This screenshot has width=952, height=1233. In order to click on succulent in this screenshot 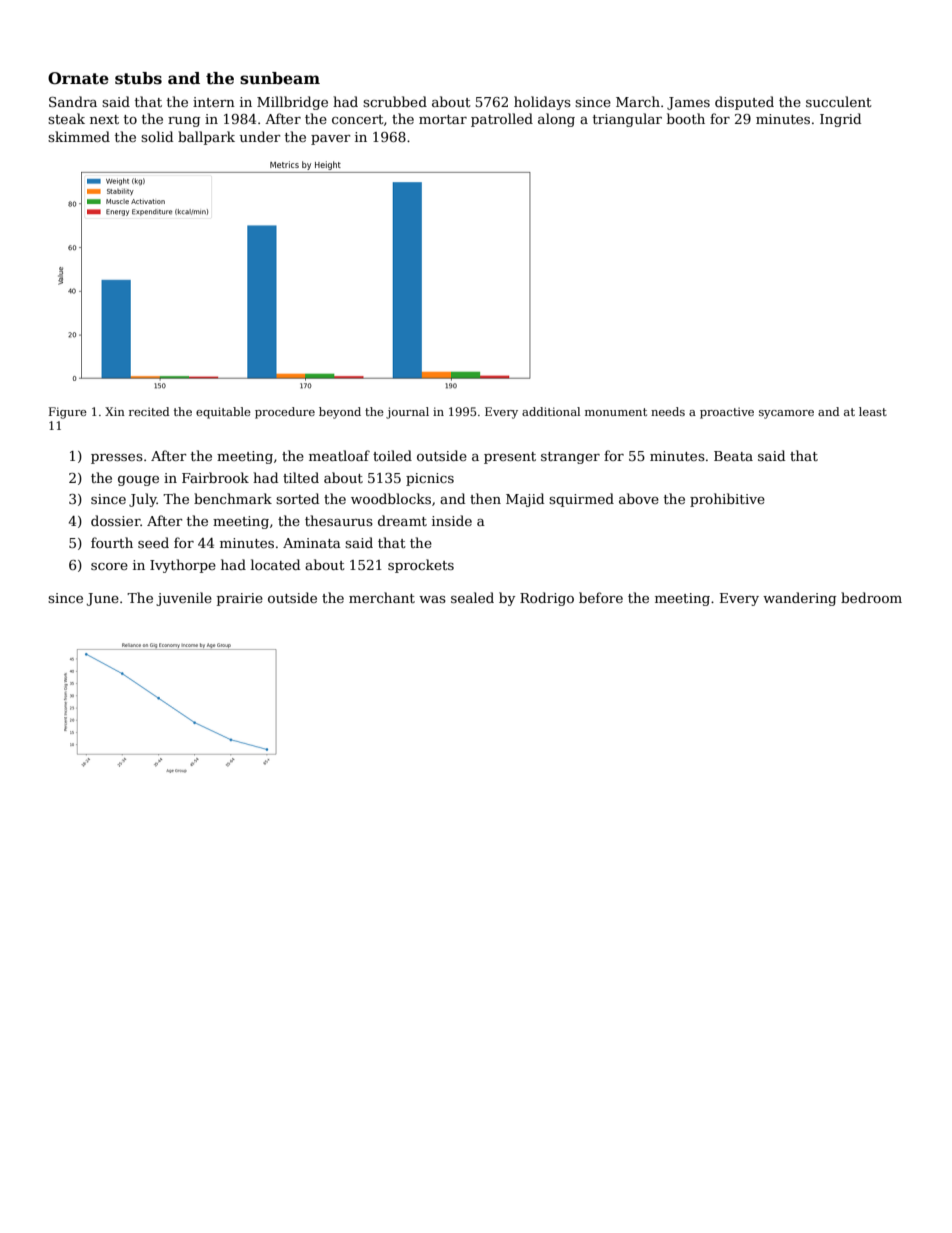, I will do `click(839, 101)`.
